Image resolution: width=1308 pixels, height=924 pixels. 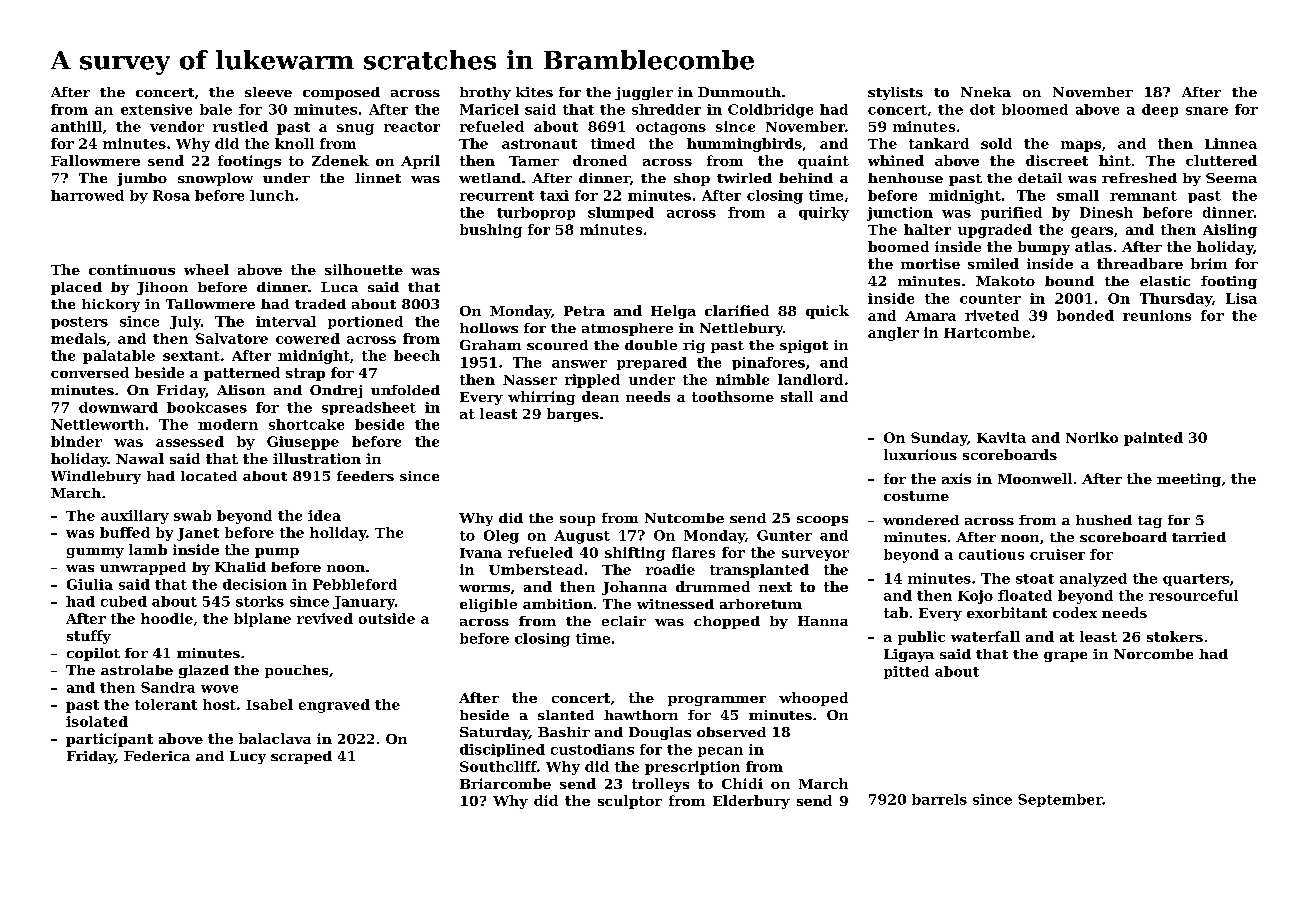 What do you see at coordinates (157, 756) in the page?
I see `Federica` at bounding box center [157, 756].
